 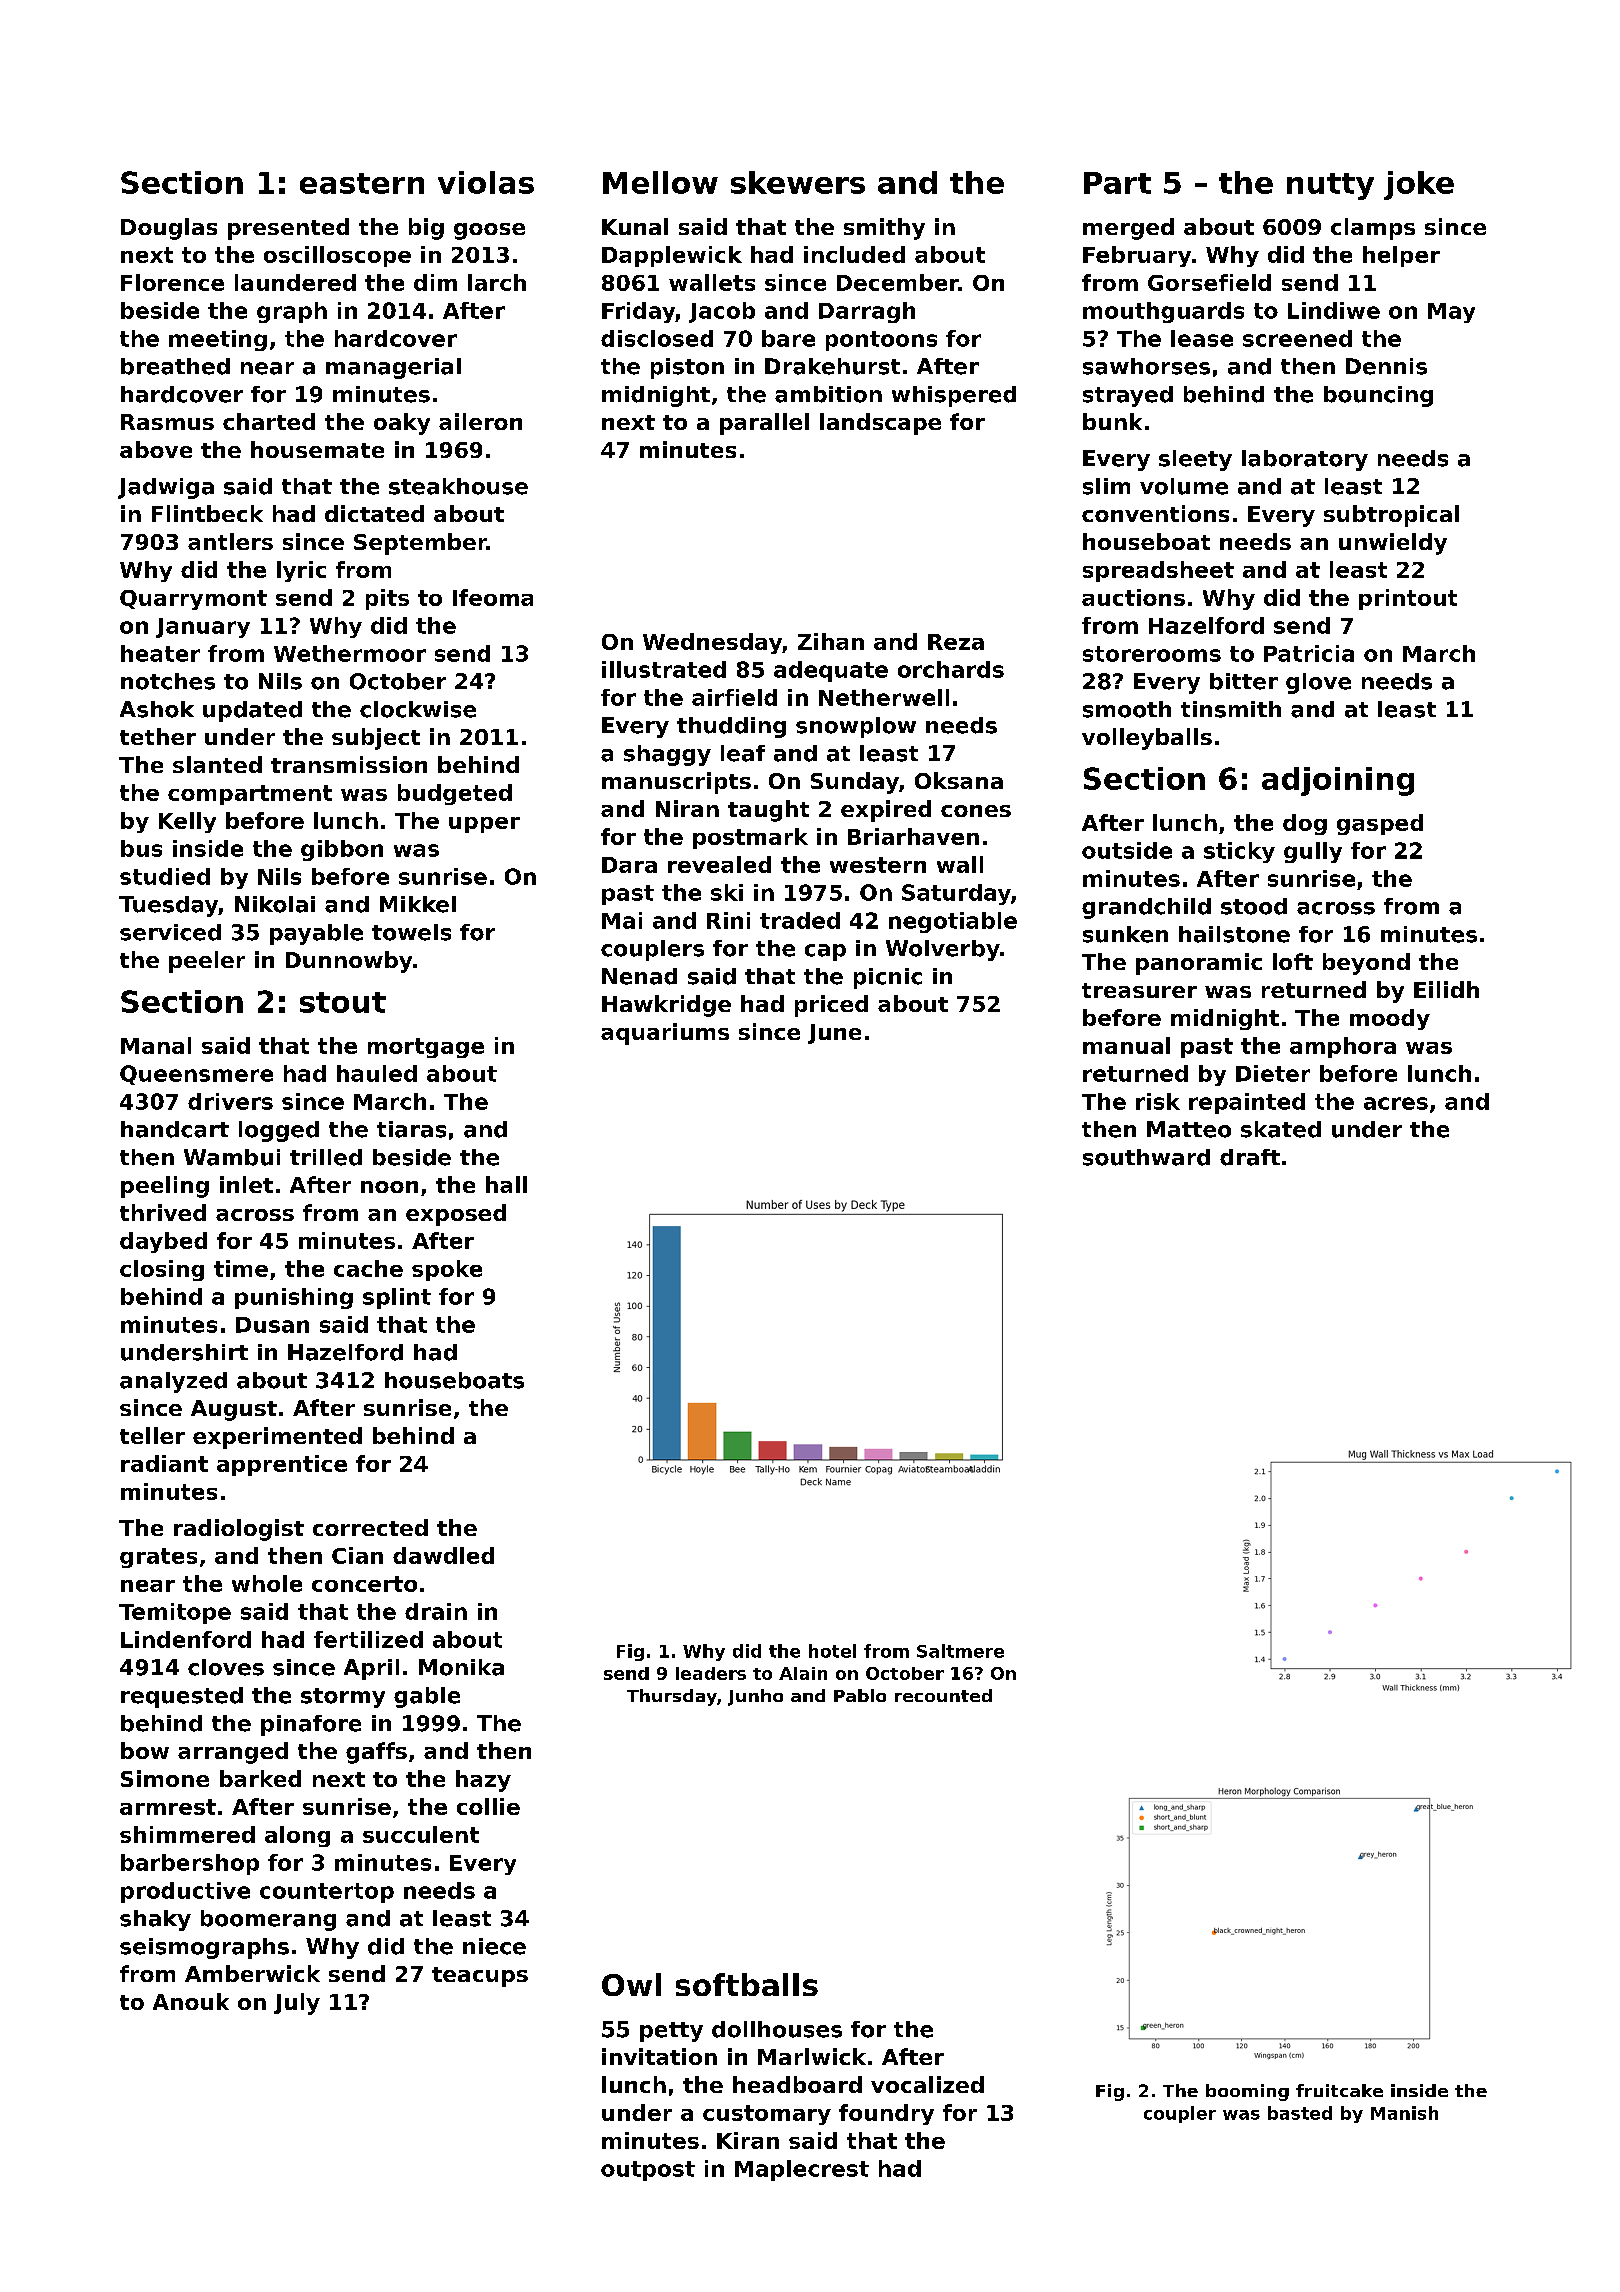 What do you see at coordinates (279, 1131) in the page?
I see `logged` at bounding box center [279, 1131].
